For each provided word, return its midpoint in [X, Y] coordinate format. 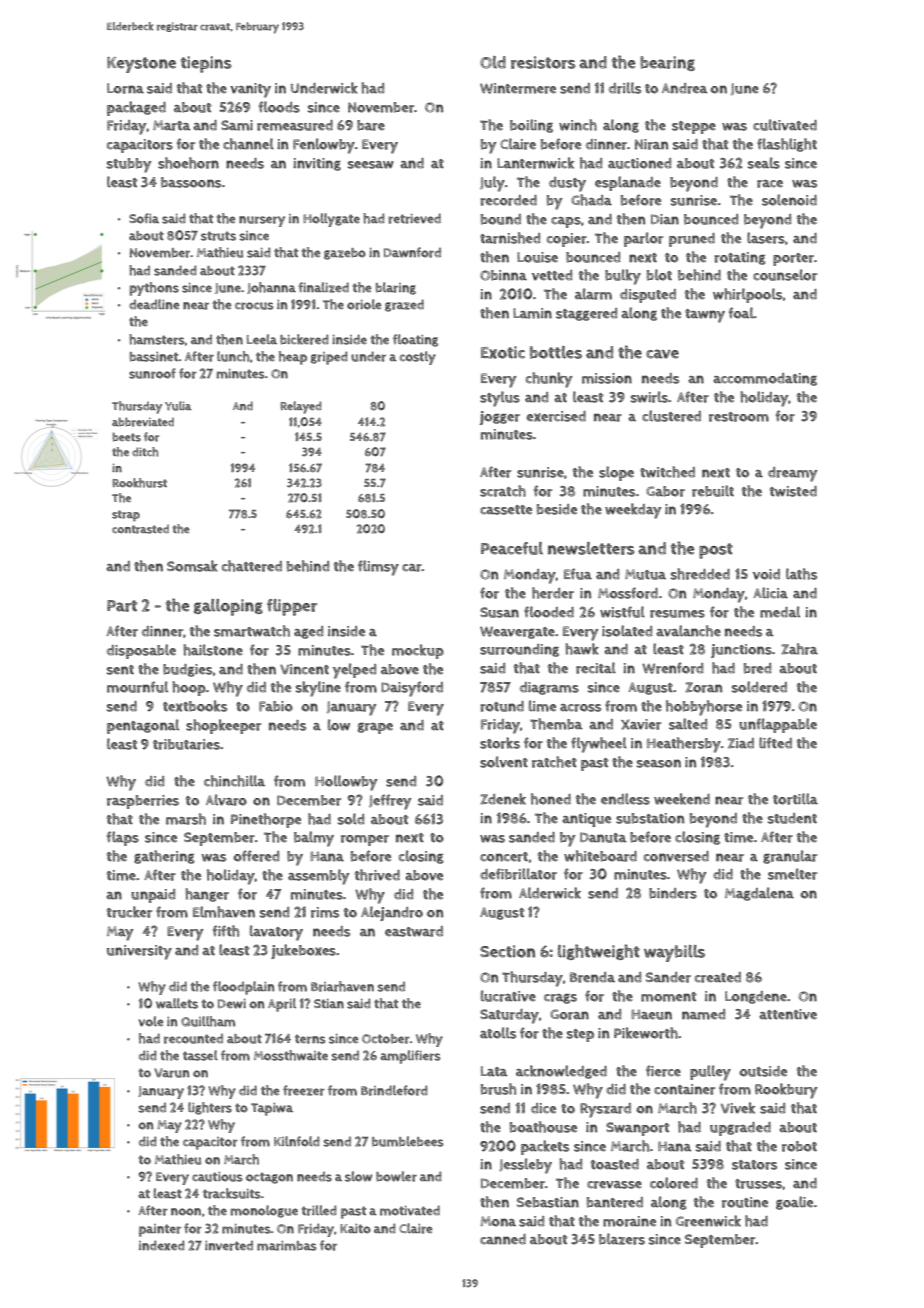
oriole [364, 304]
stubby [129, 165]
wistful [622, 612]
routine [745, 1202]
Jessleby [525, 1166]
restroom [739, 417]
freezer [304, 1090]
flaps [123, 838]
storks [500, 743]
